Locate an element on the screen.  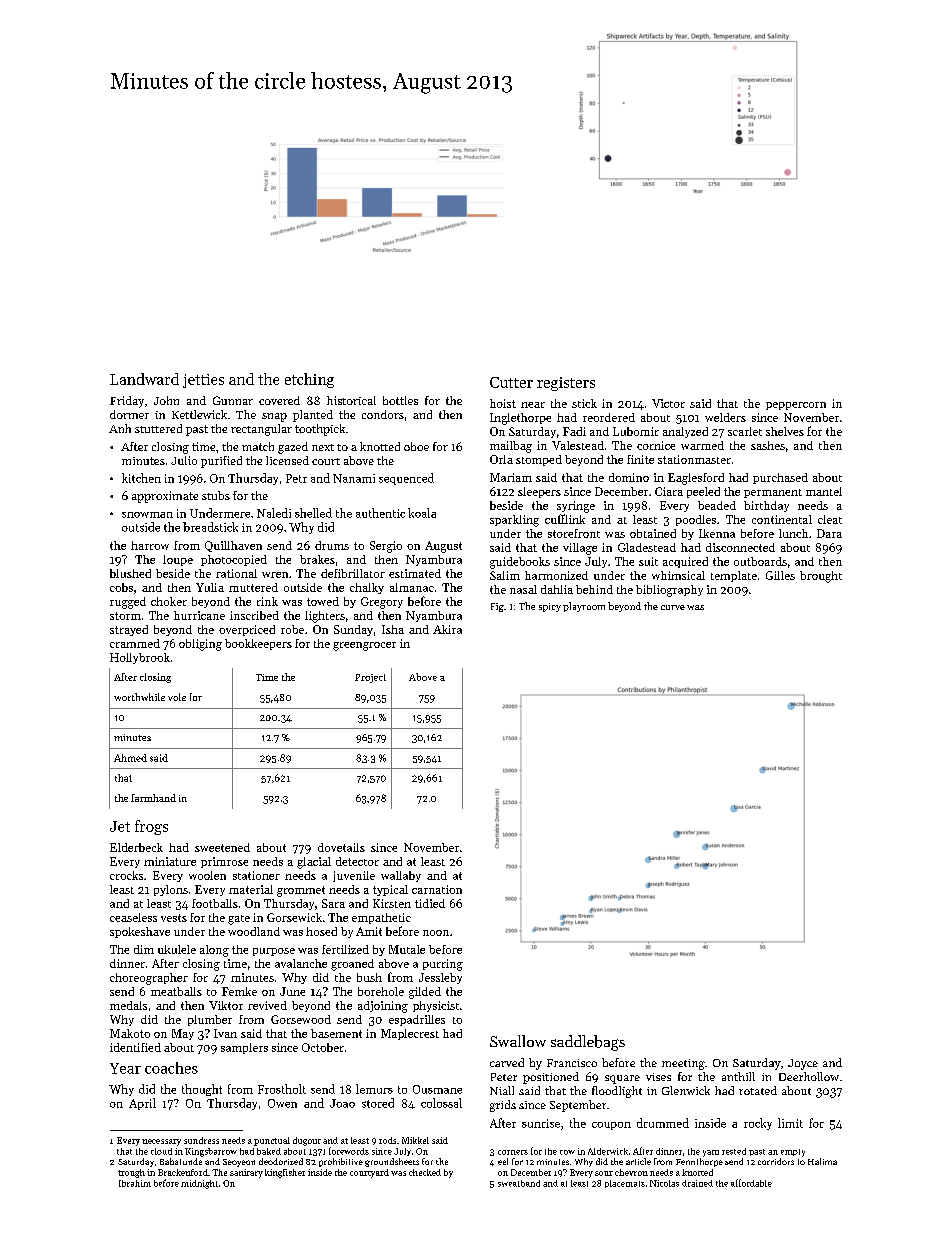
curve is located at coordinates (673, 607).
